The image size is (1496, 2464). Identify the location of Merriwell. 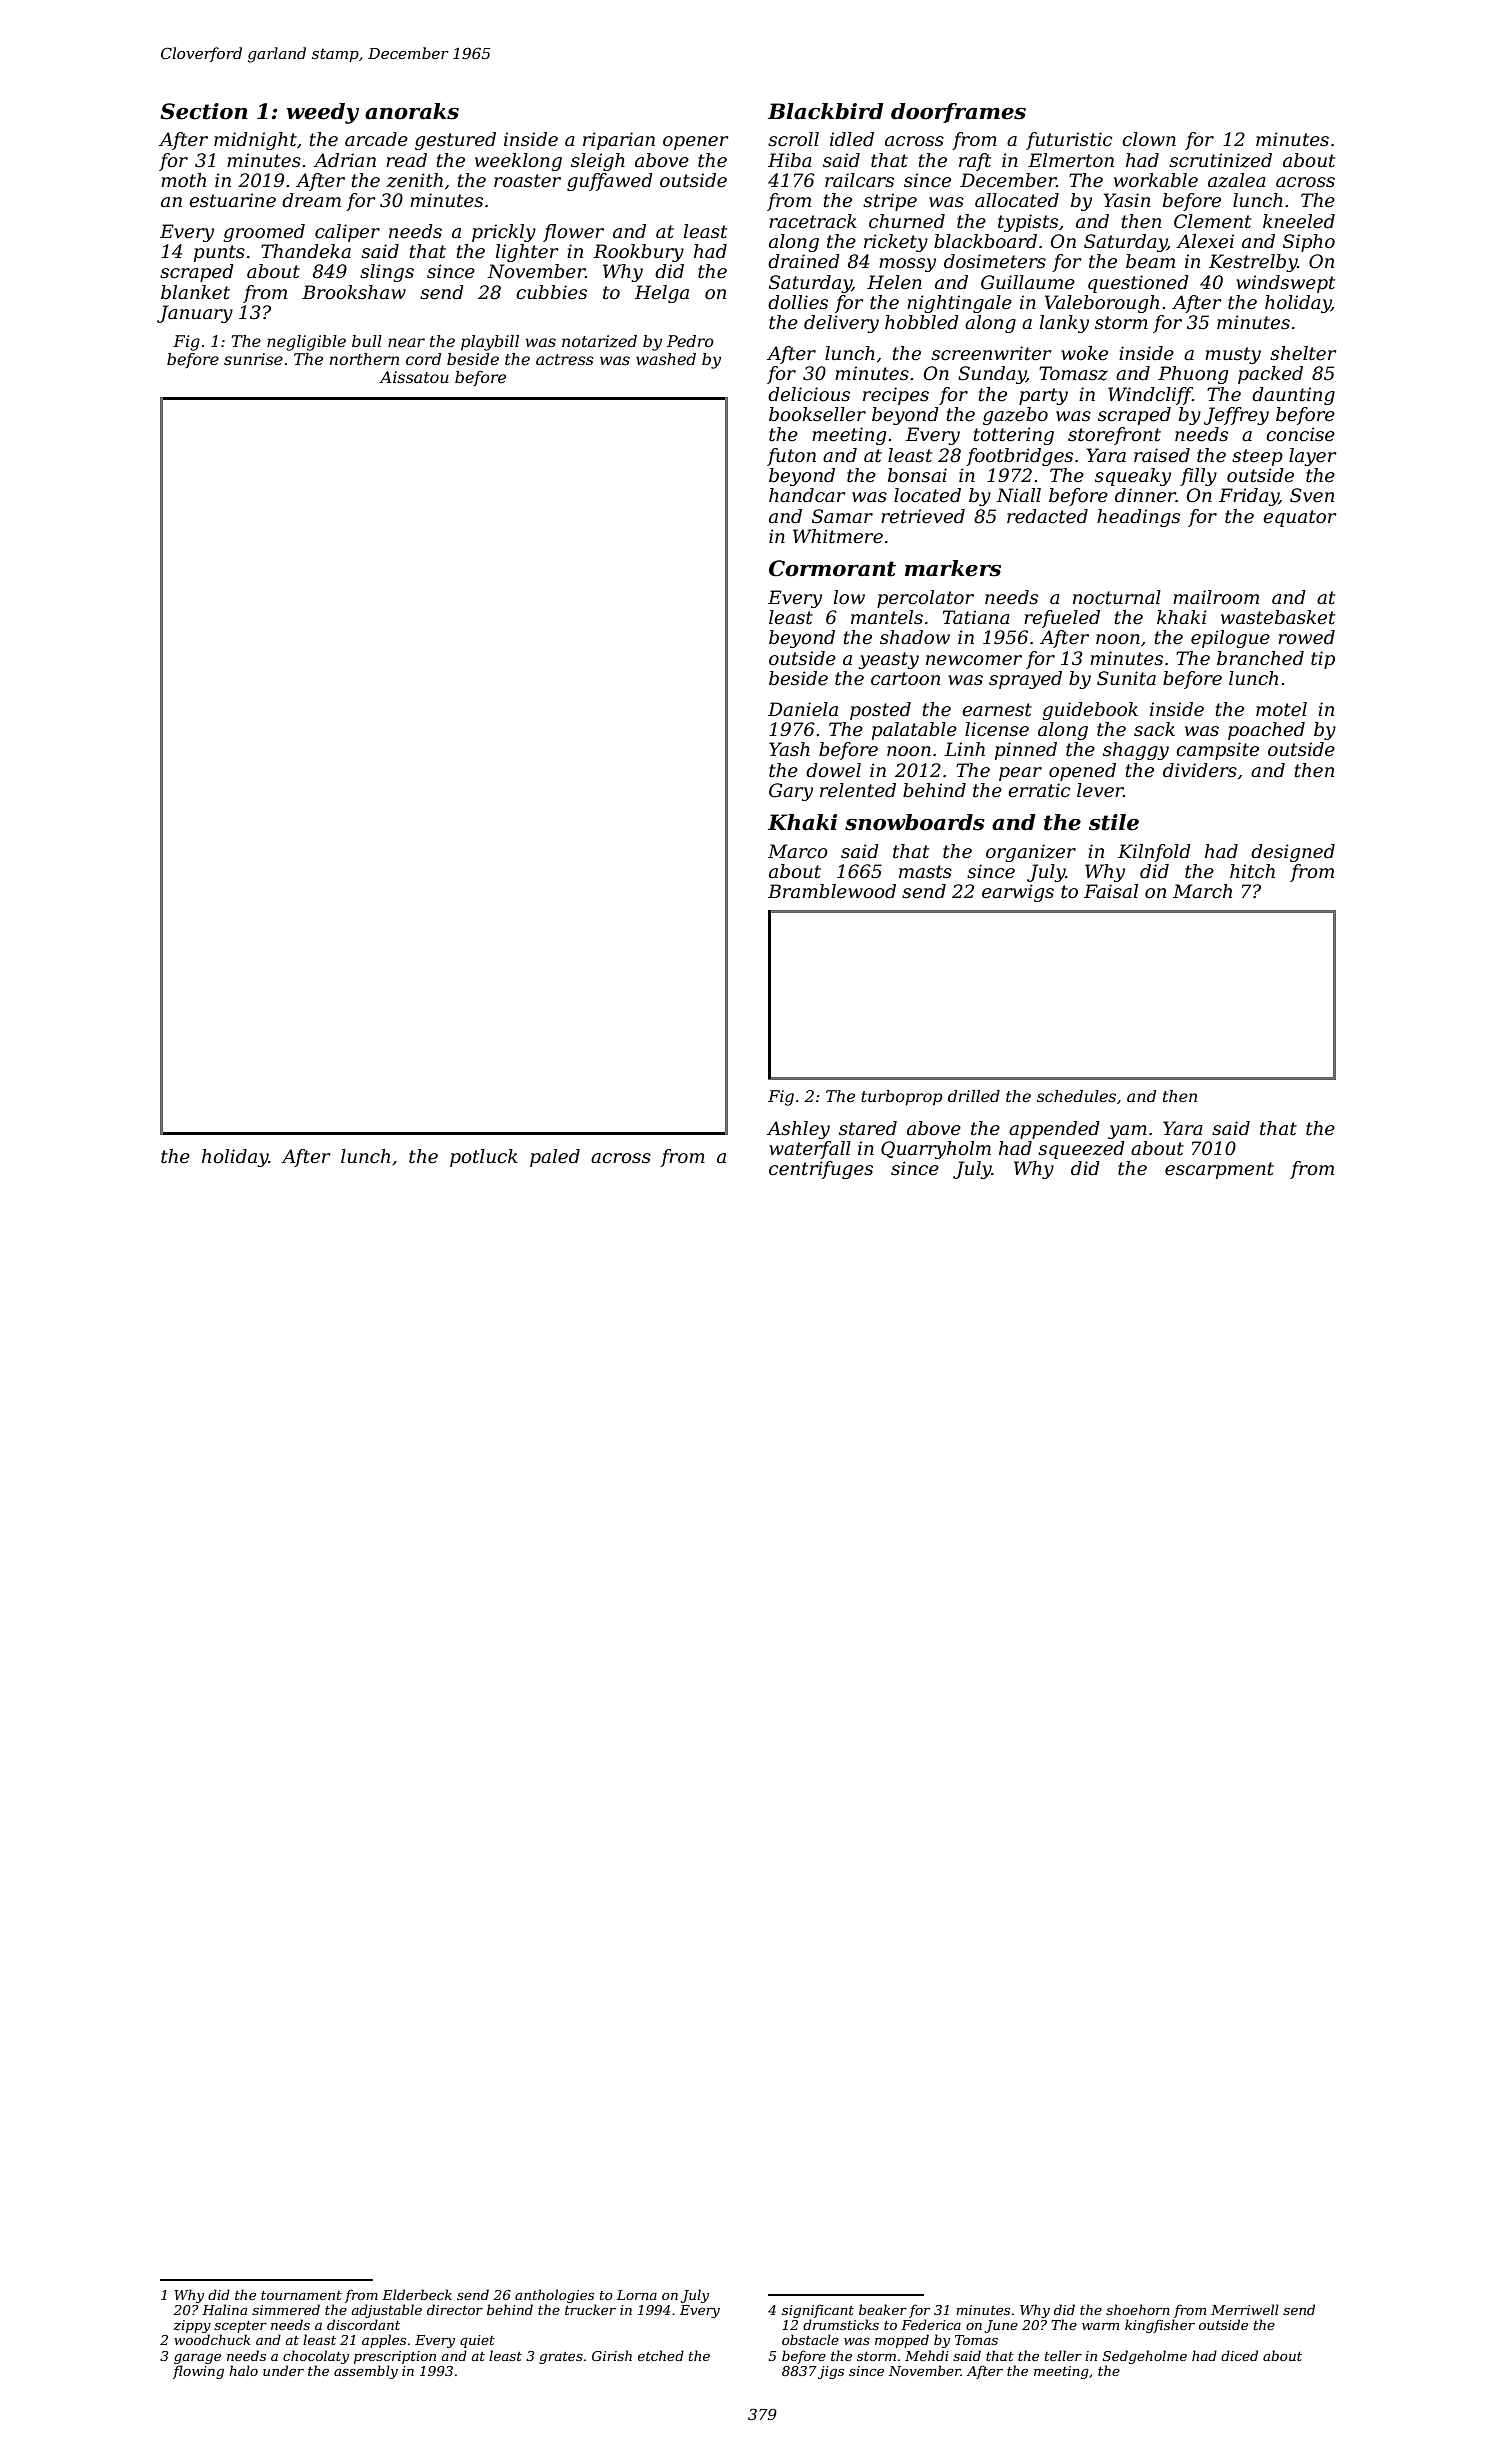
(1245, 2309).
